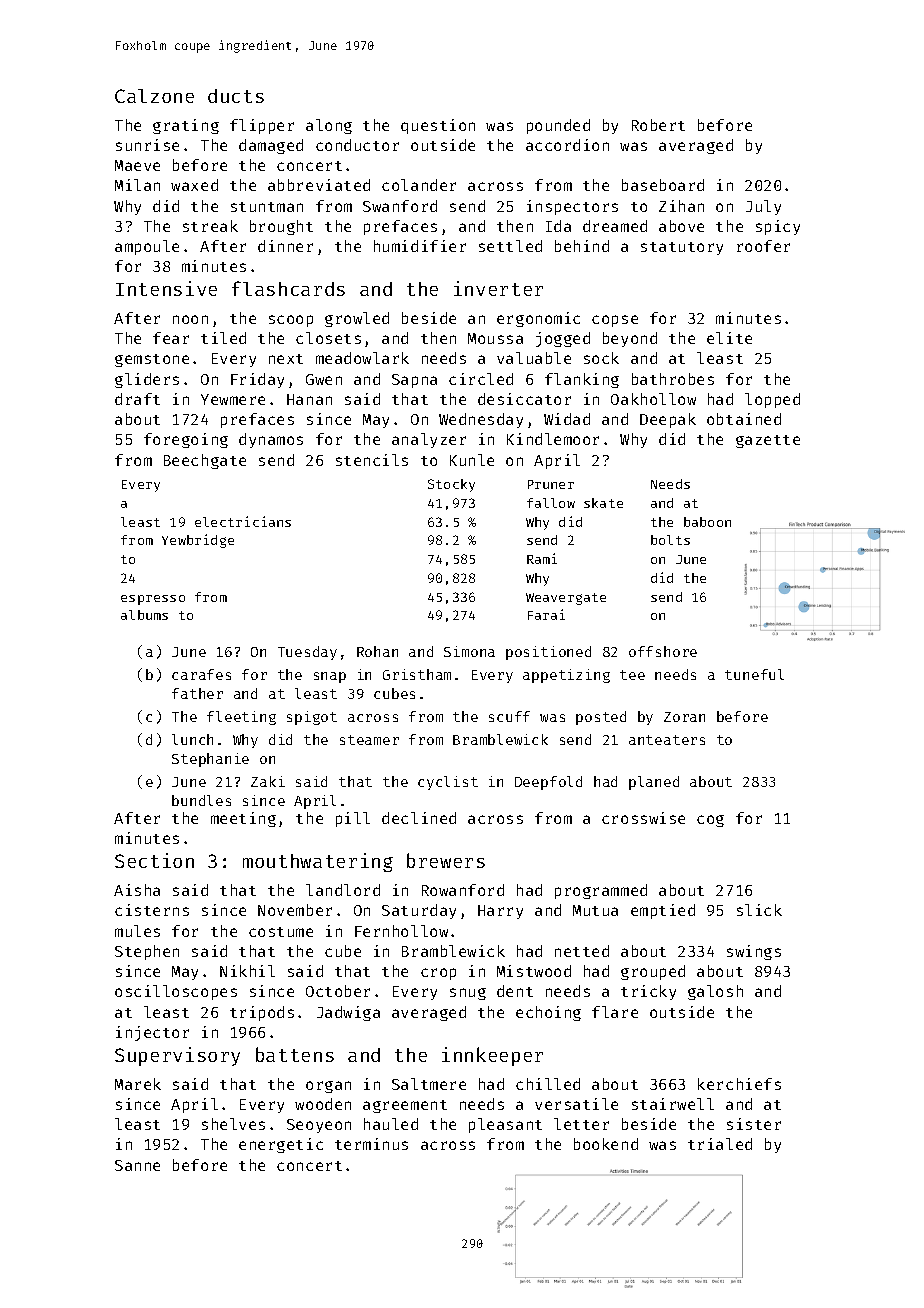  What do you see at coordinates (420, 246) in the screenshot?
I see `humidifier` at bounding box center [420, 246].
